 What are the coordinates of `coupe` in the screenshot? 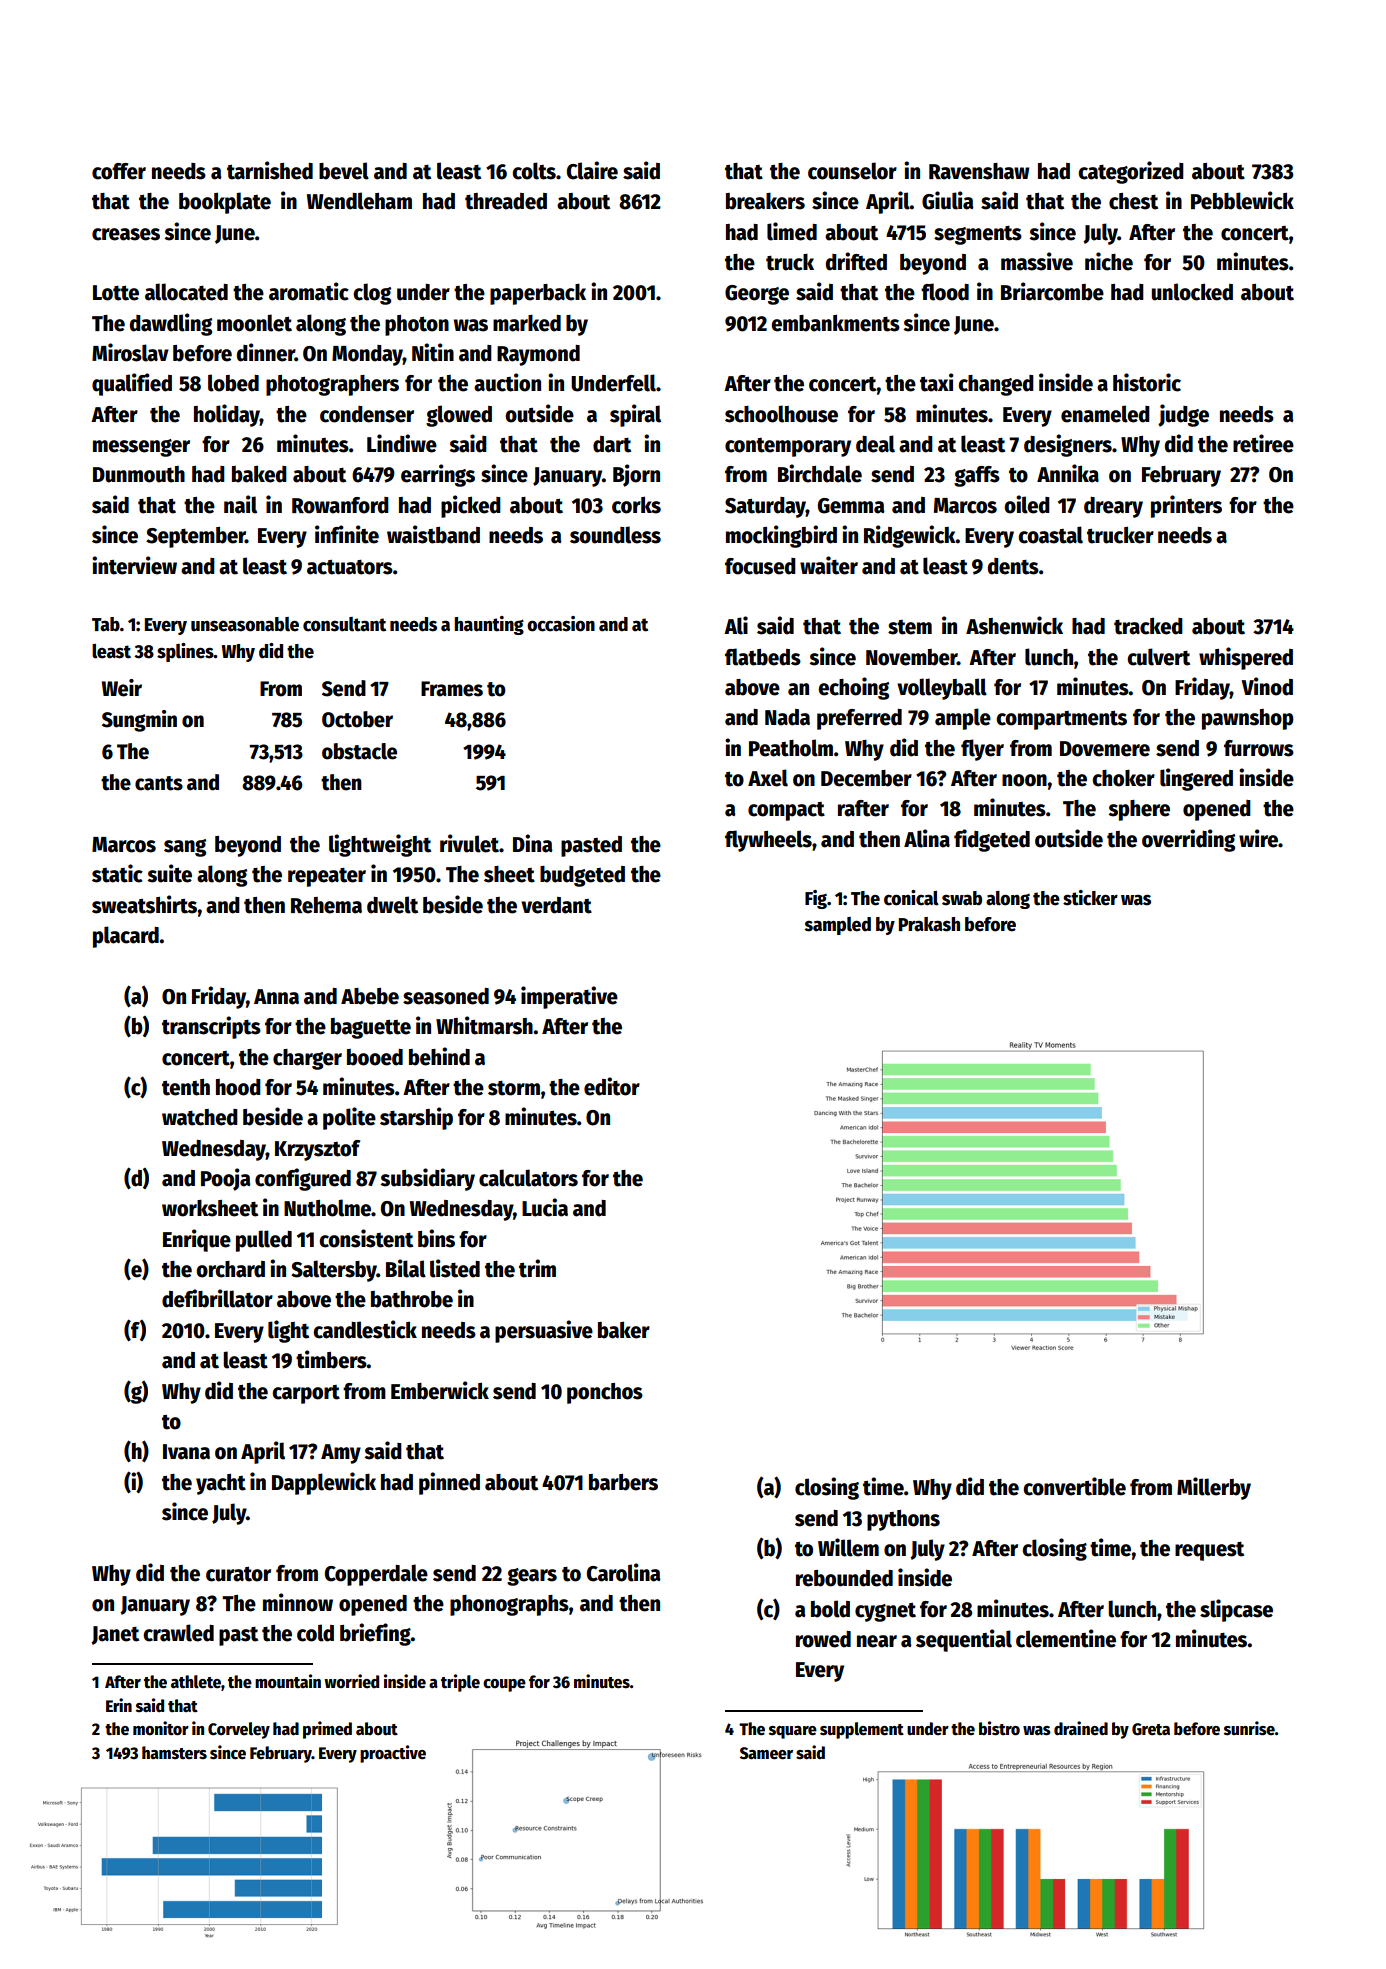 It's located at (504, 1685).
